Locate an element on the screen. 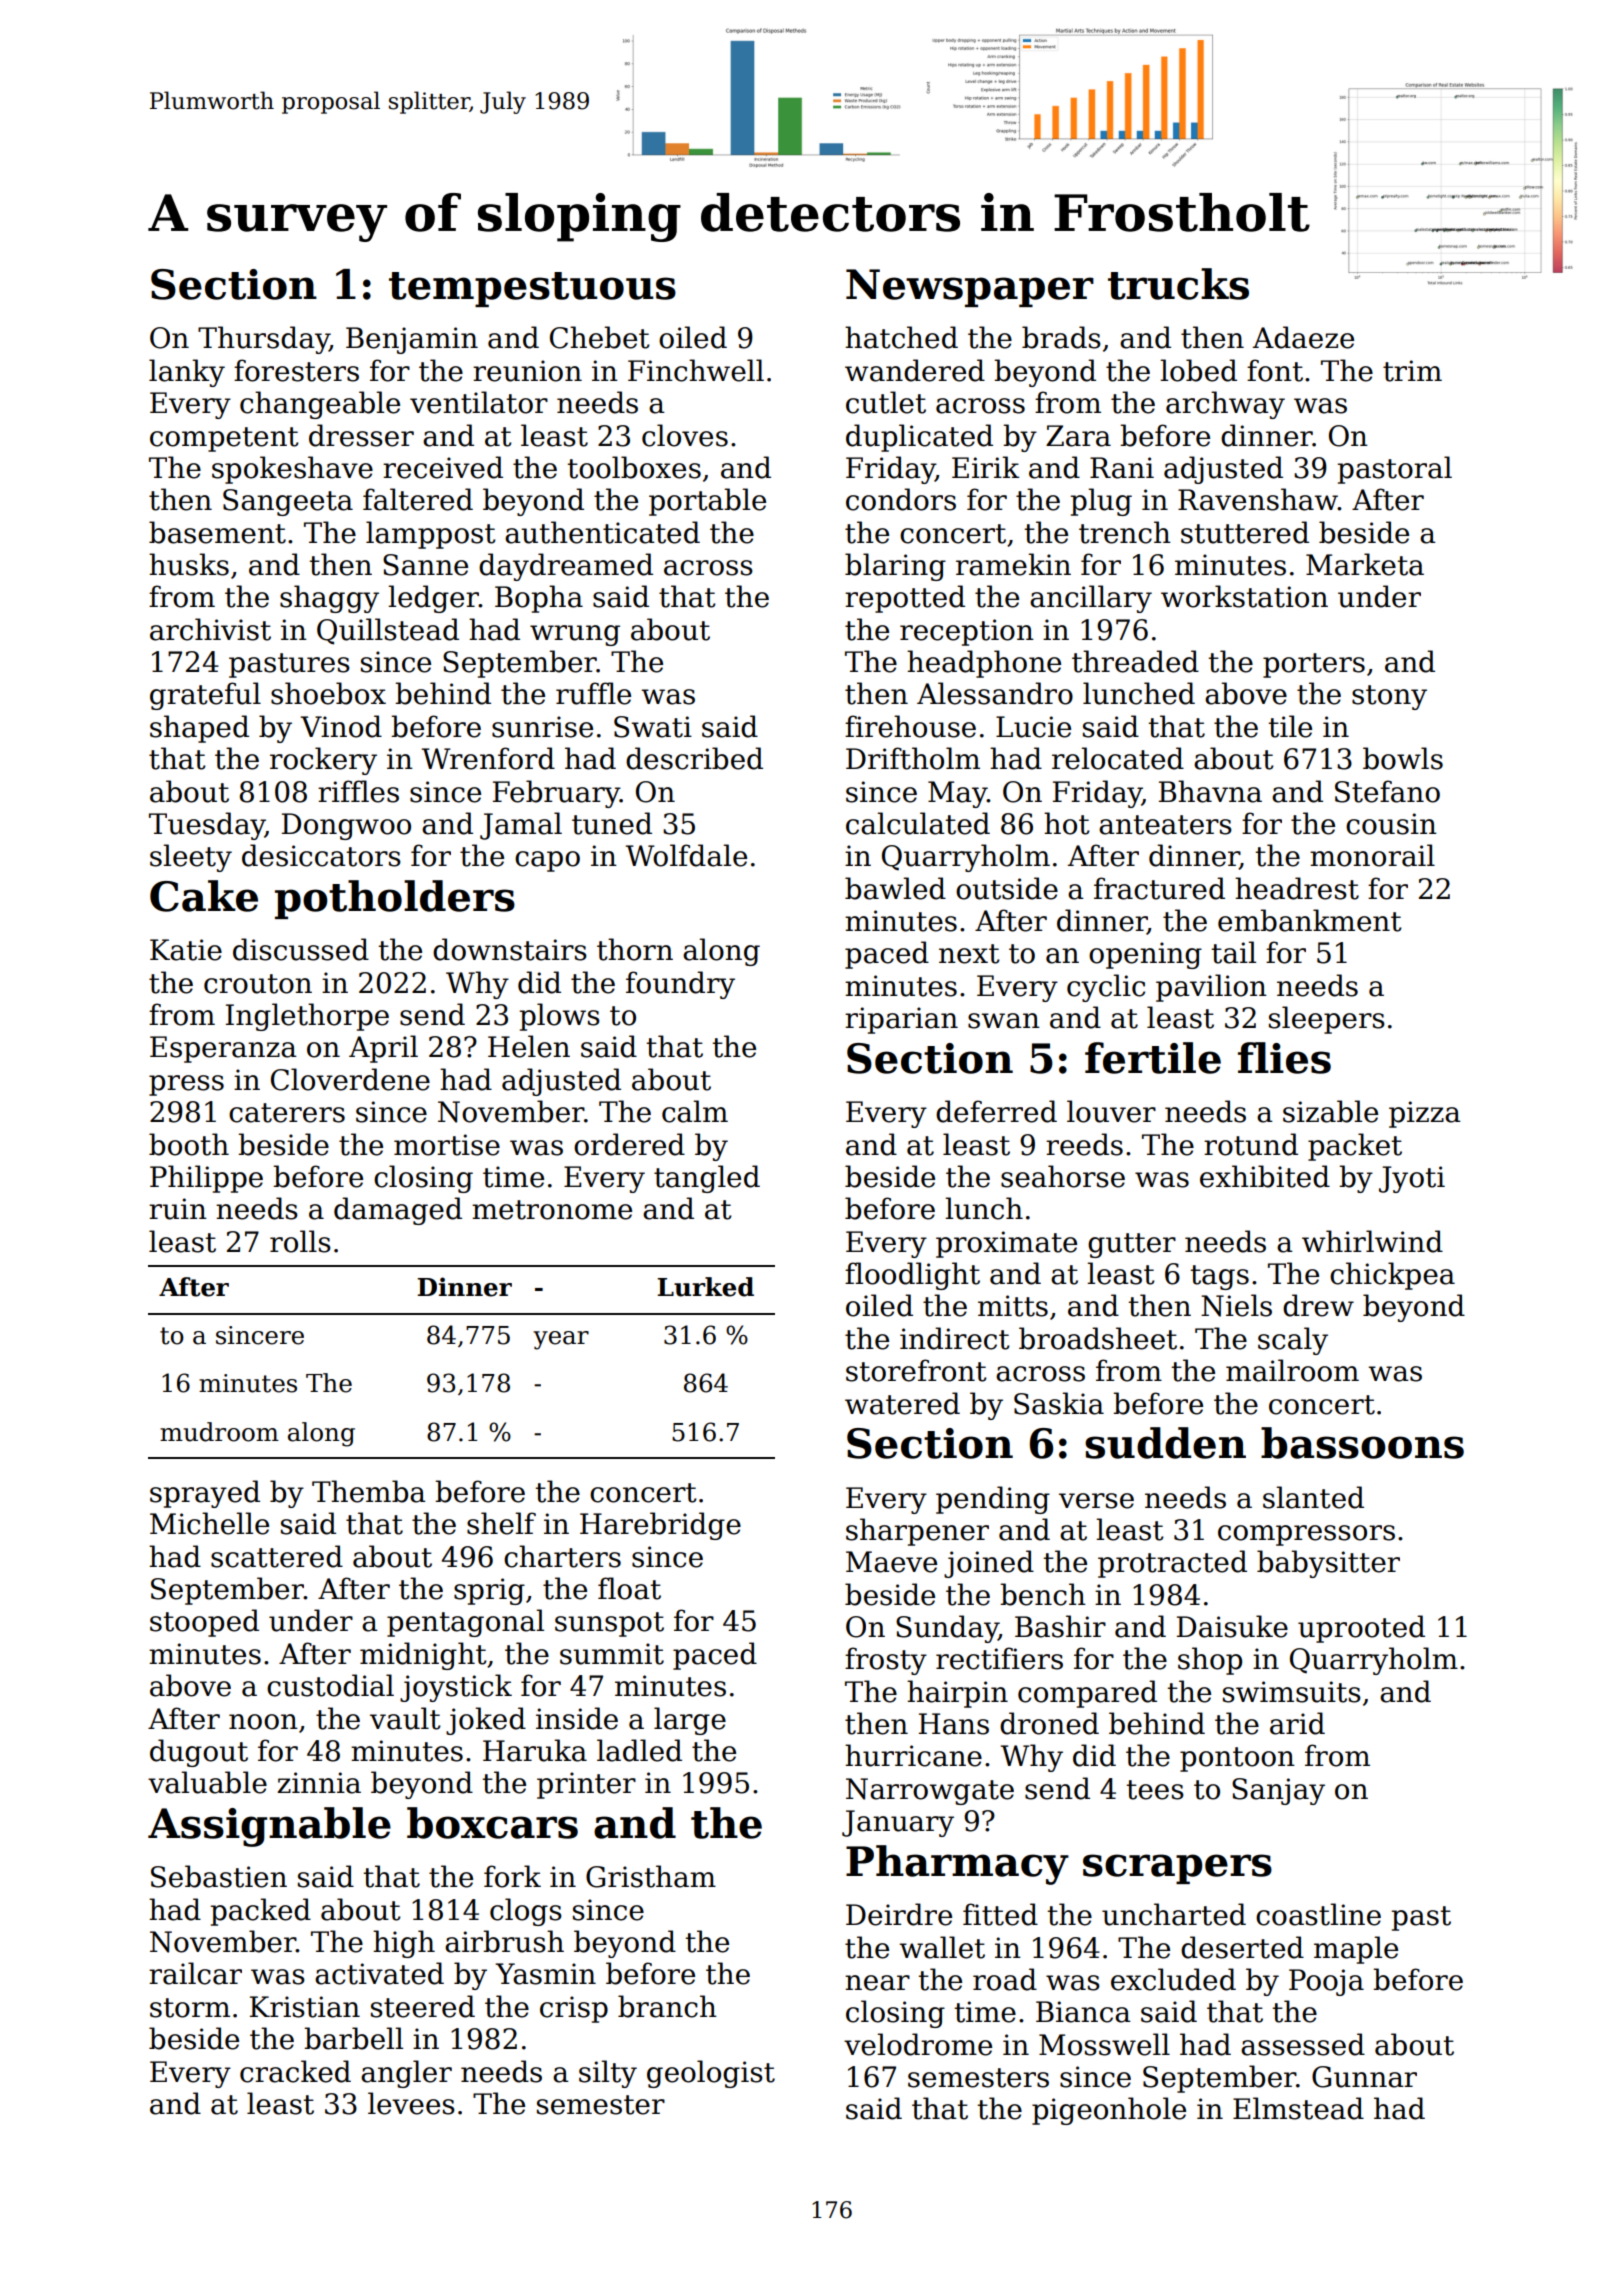 The image size is (1620, 2292). trucks is located at coordinates (1178, 284).
